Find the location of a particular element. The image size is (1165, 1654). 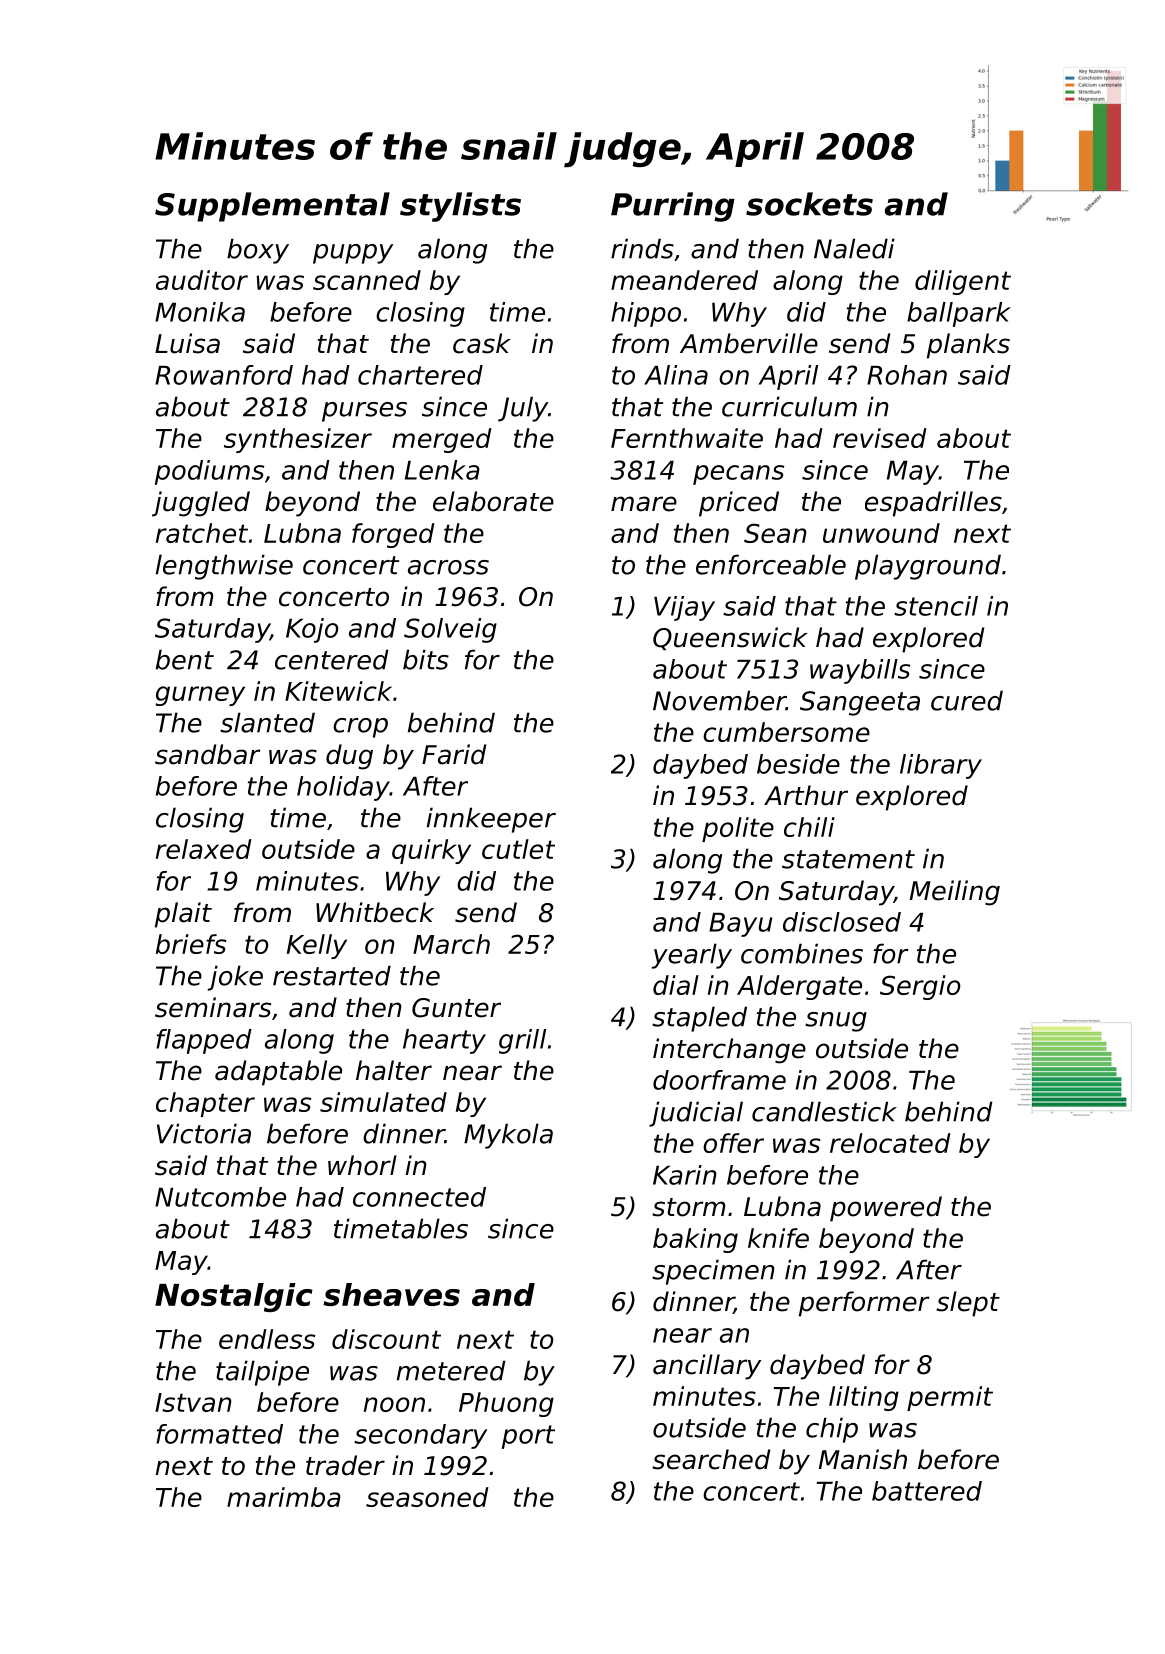

Rohan is located at coordinates (907, 375).
